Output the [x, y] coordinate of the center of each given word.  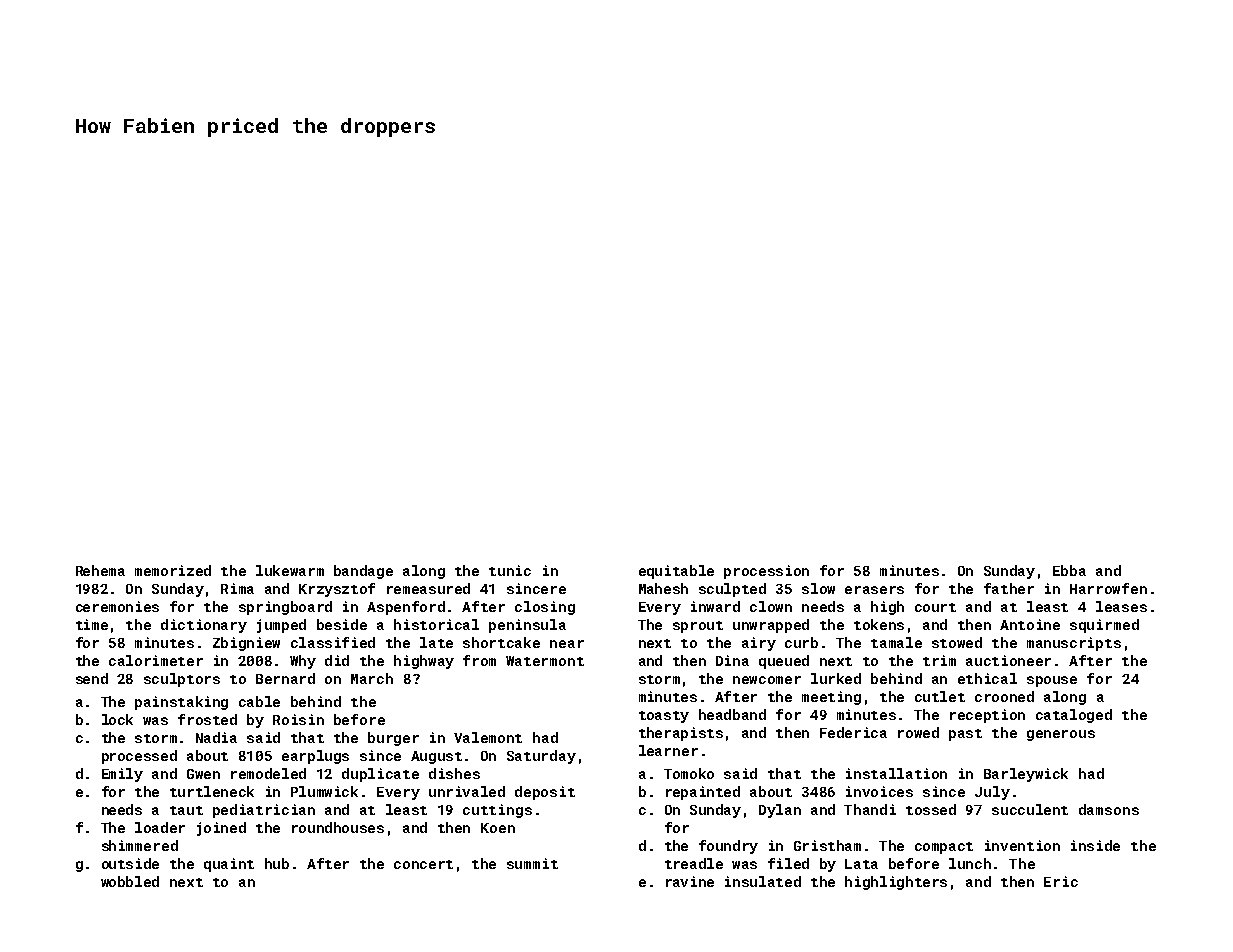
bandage [363, 572]
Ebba [1069, 570]
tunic [510, 570]
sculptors [182, 680]
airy [759, 644]
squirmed [1104, 626]
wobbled [130, 881]
